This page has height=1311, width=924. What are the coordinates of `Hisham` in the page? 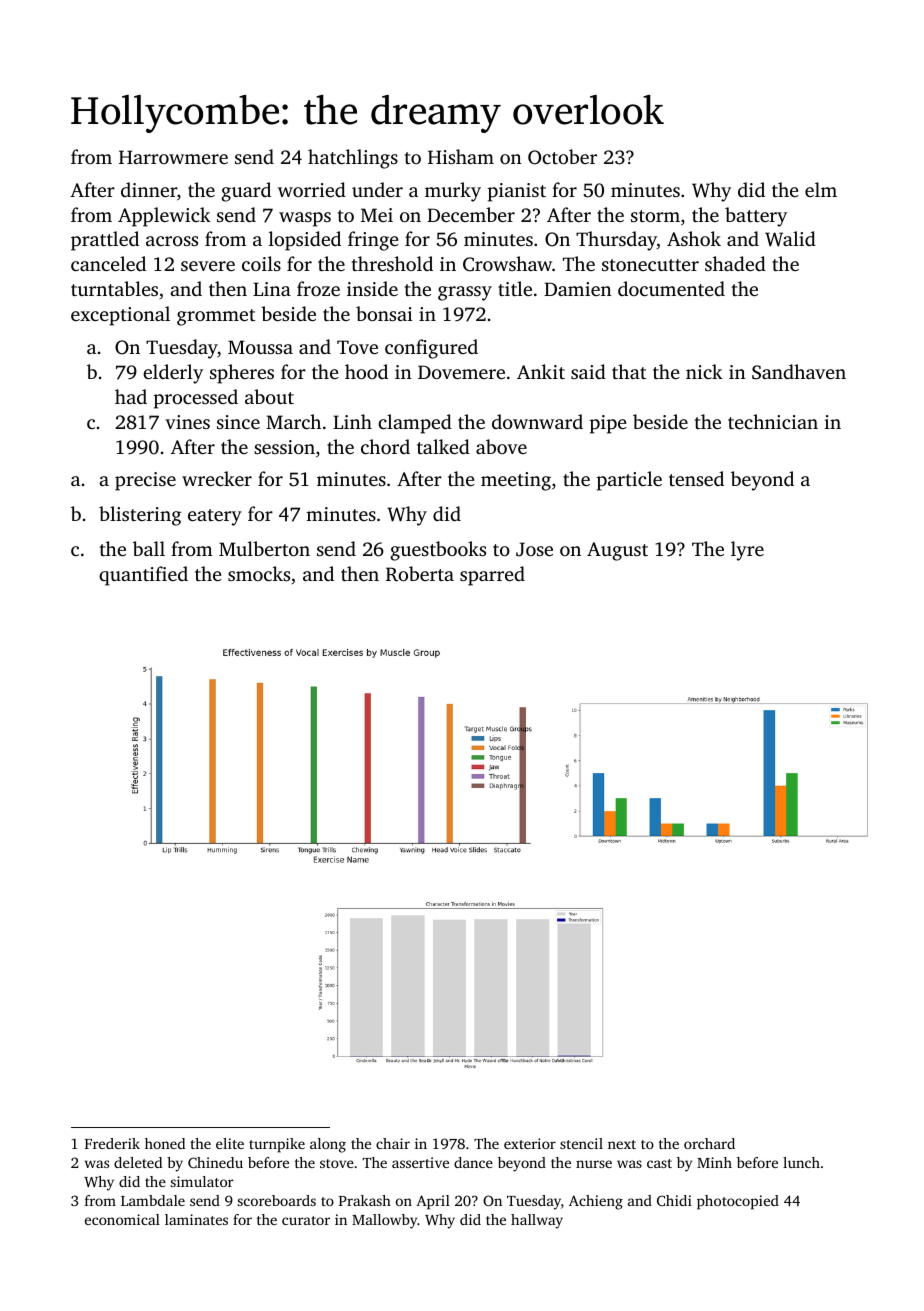 It's located at (461, 156).
